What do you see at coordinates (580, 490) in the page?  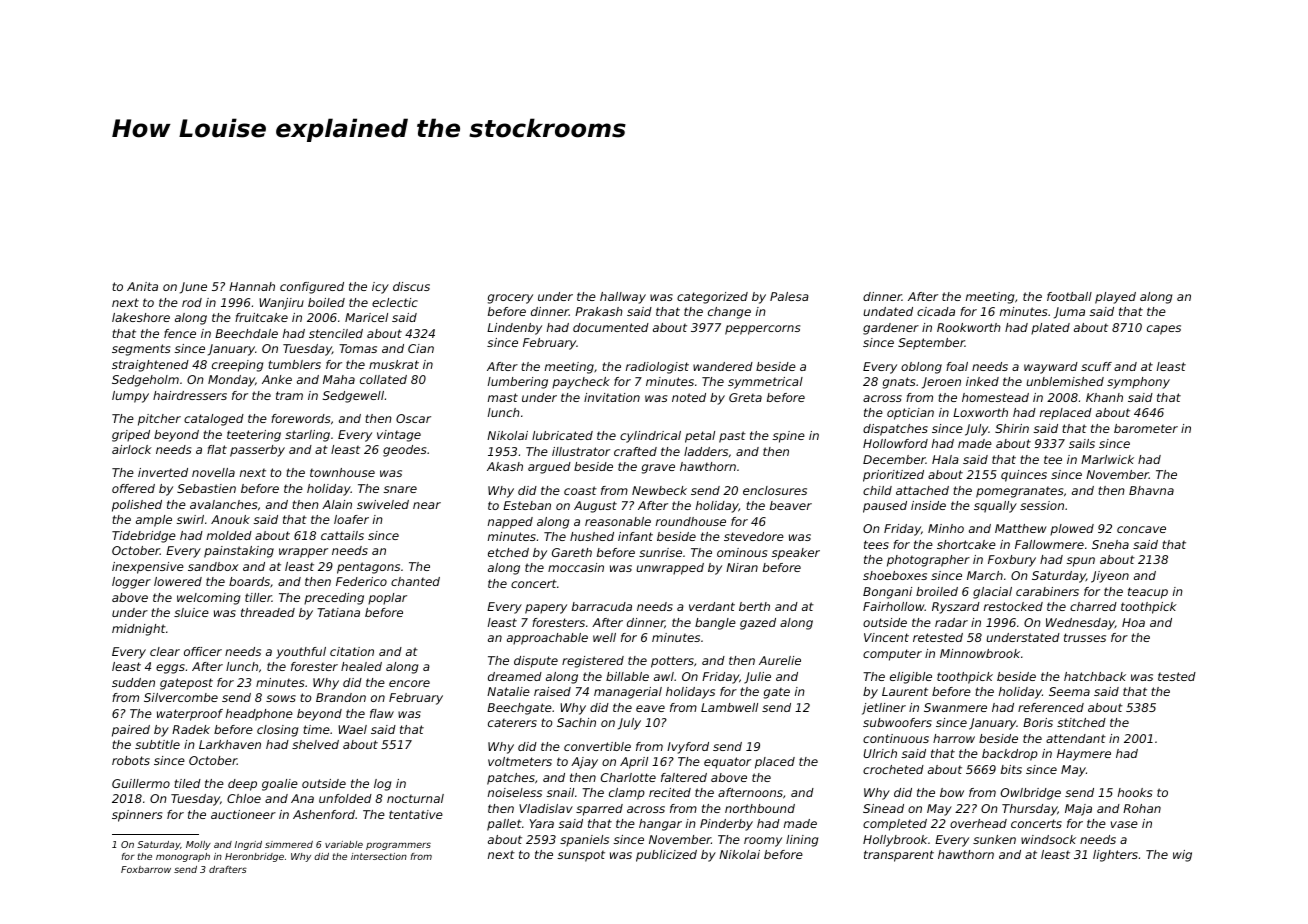 I see `coast` at bounding box center [580, 490].
